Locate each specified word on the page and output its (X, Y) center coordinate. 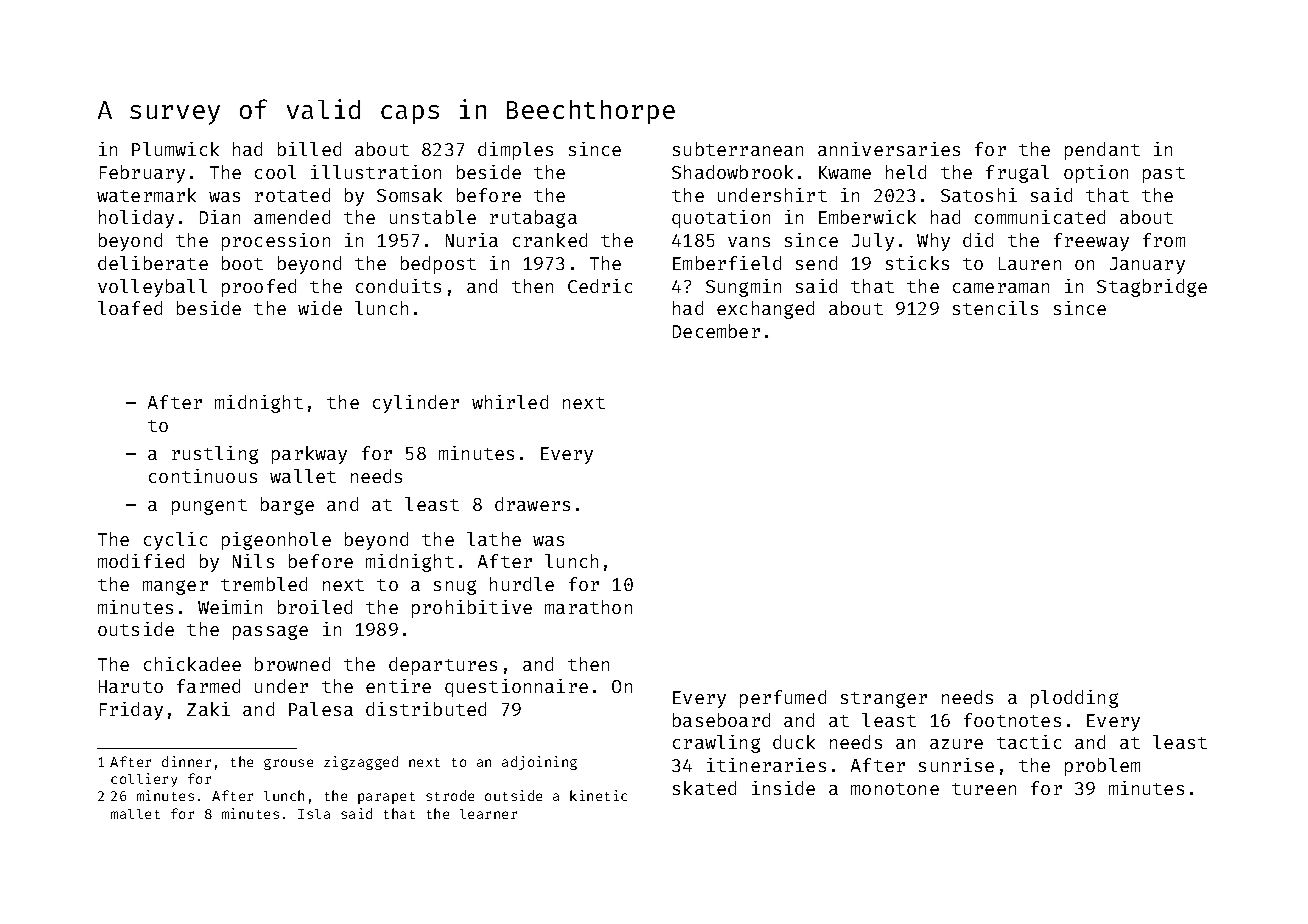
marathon (588, 607)
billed (309, 149)
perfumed (783, 699)
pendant (1102, 151)
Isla (314, 814)
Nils (253, 561)
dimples (515, 151)
